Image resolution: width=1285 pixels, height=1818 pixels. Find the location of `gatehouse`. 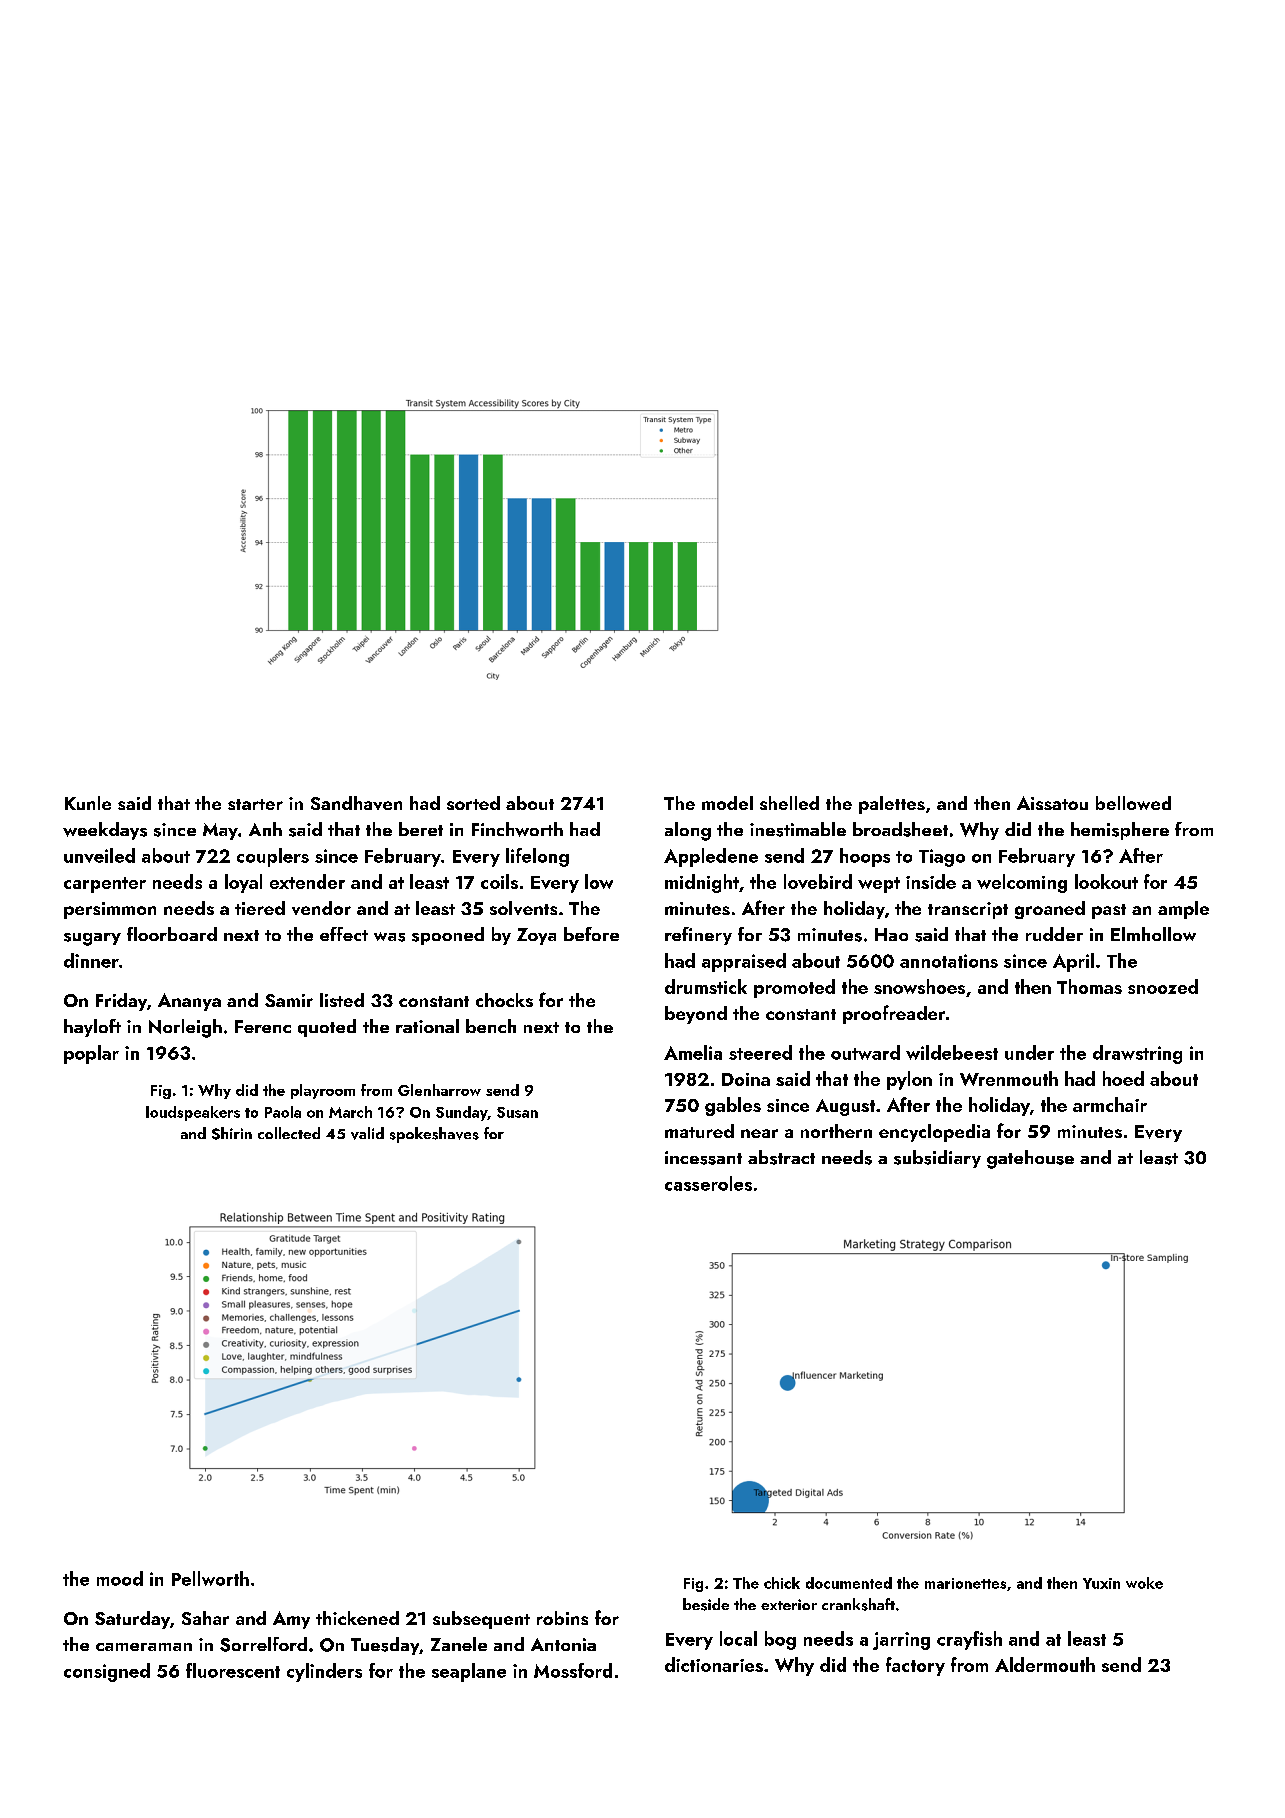

gatehouse is located at coordinates (1030, 1159).
